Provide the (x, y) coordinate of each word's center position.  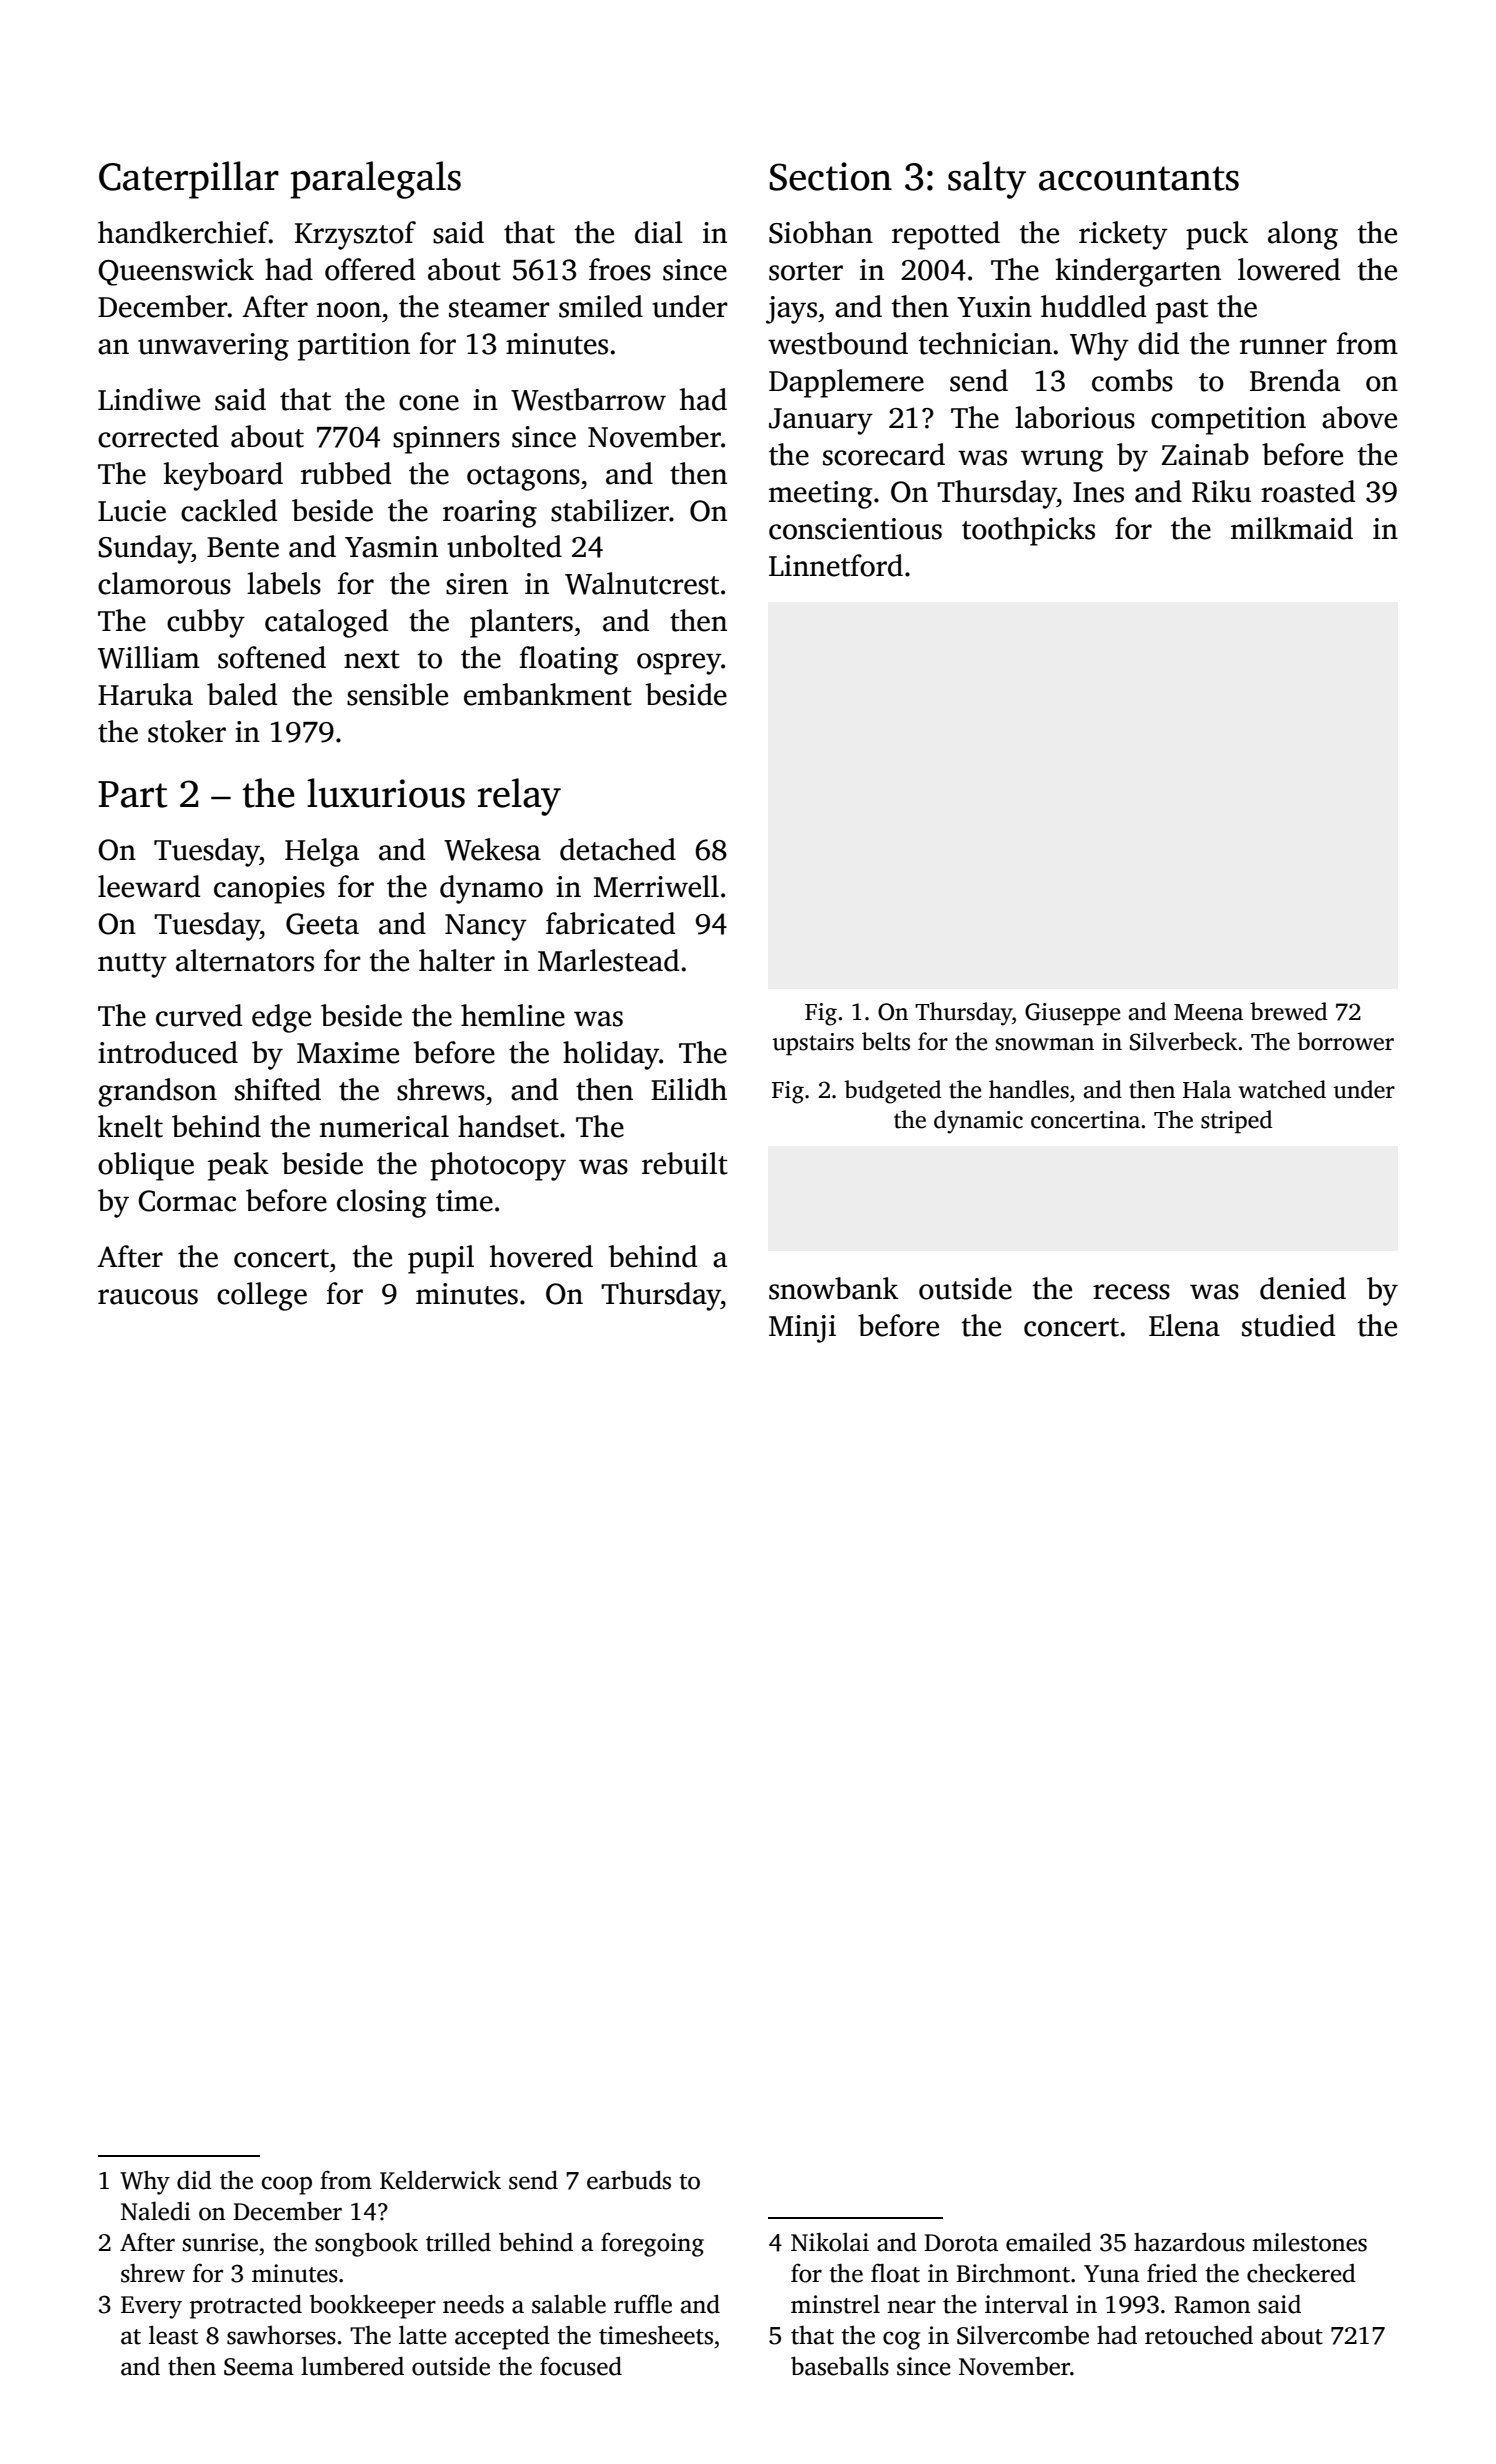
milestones (1309, 2242)
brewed (1288, 1011)
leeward (149, 886)
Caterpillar (189, 180)
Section (830, 176)
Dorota (961, 2243)
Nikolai (830, 2242)
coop (287, 2185)
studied (1288, 1325)
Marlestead (608, 960)
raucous (148, 1297)
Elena (1184, 1325)
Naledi (156, 2211)
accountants (1139, 178)
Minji (802, 1329)
